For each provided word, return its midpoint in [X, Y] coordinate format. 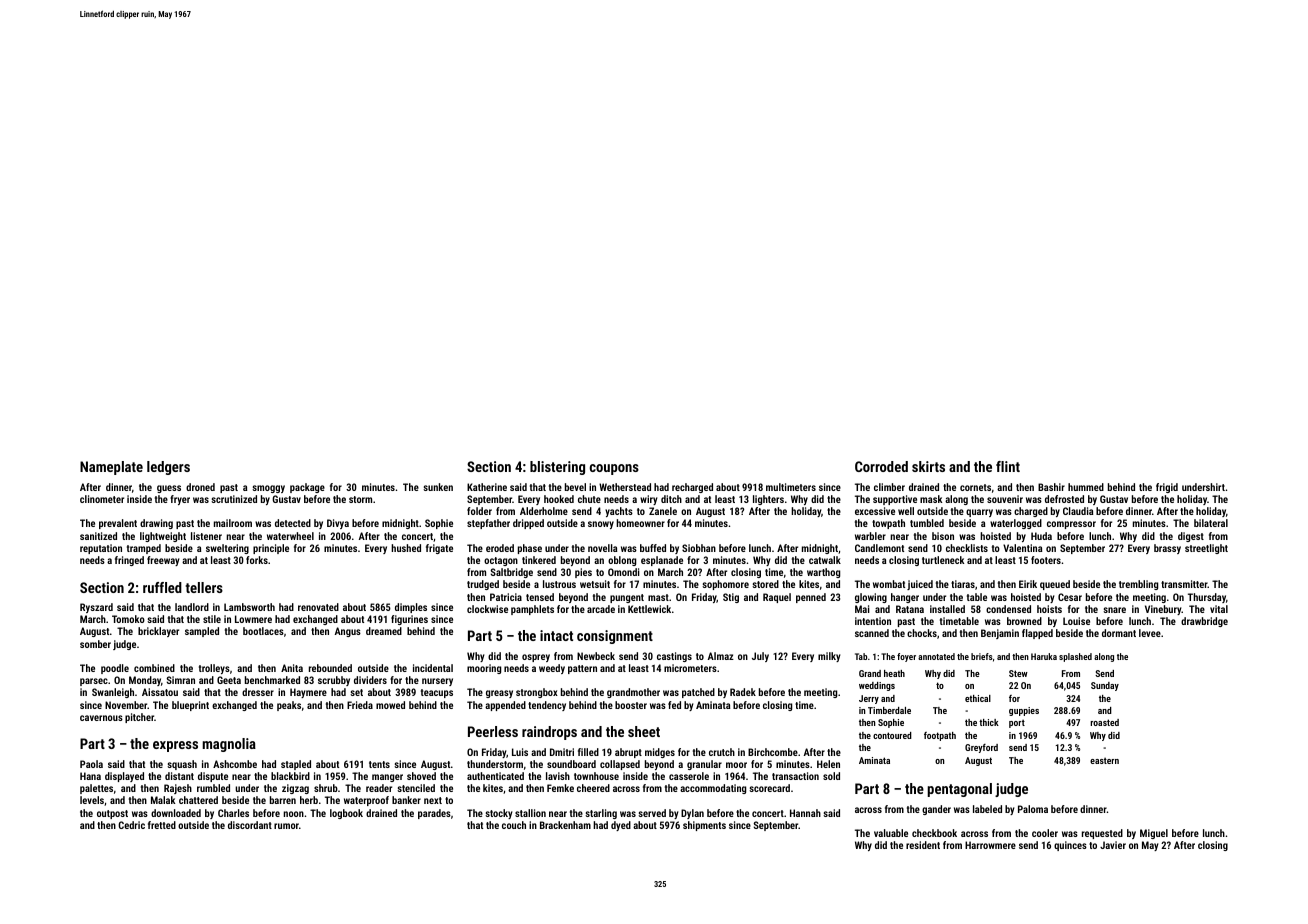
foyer [906, 657]
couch [514, 825]
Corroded [881, 466]
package [307, 488]
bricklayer [158, 632]
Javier [1113, 845]
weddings [877, 686]
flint [1008, 466]
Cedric [131, 825]
